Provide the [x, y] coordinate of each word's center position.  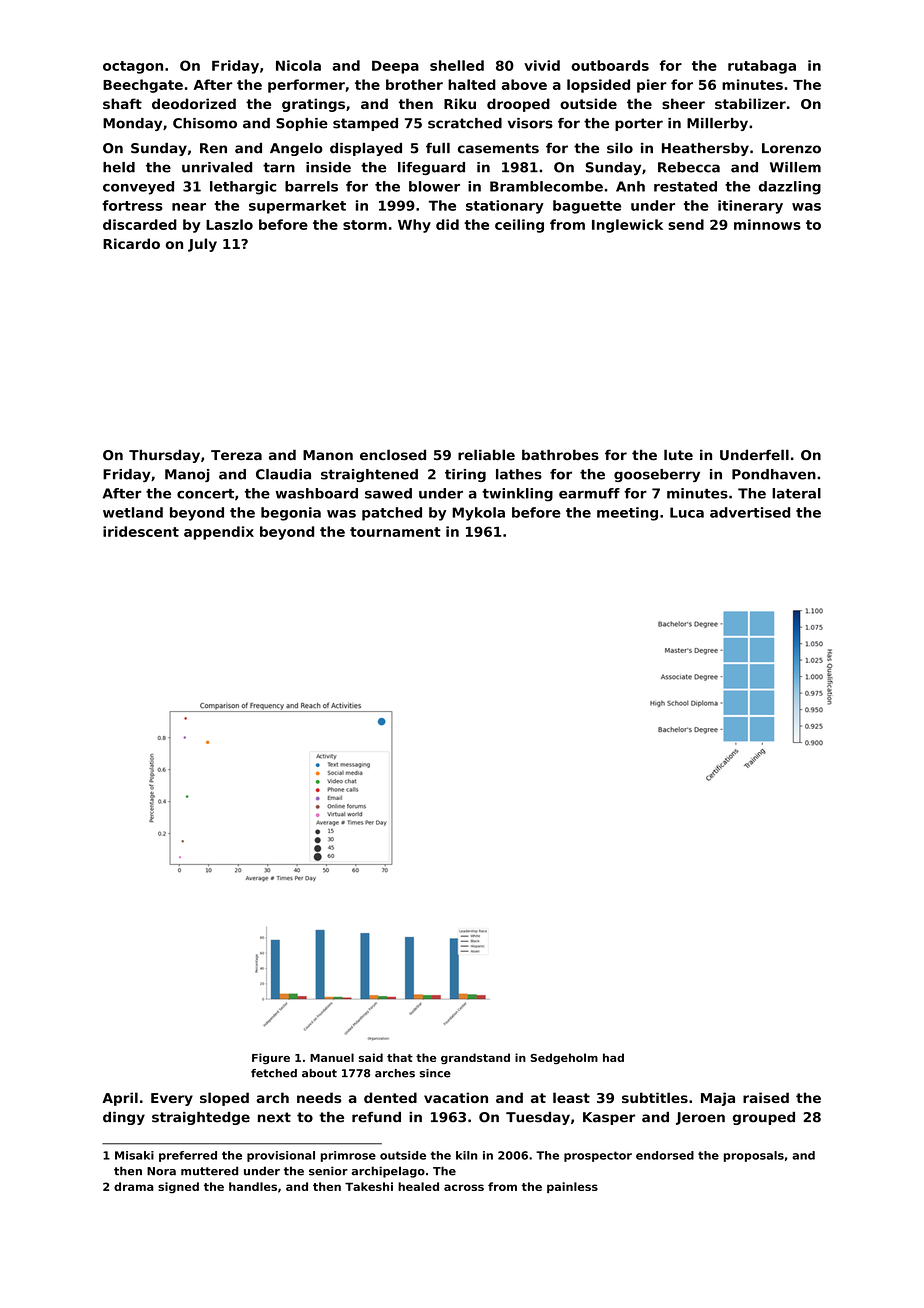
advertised [750, 512]
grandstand [475, 1058]
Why [414, 226]
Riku [460, 103]
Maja [718, 1099]
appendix [219, 533]
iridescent [141, 531]
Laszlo [229, 224]
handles [253, 1186]
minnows [767, 224]
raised [766, 1097]
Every [172, 1099]
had [613, 1057]
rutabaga [762, 67]
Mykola [478, 514]
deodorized [194, 103]
